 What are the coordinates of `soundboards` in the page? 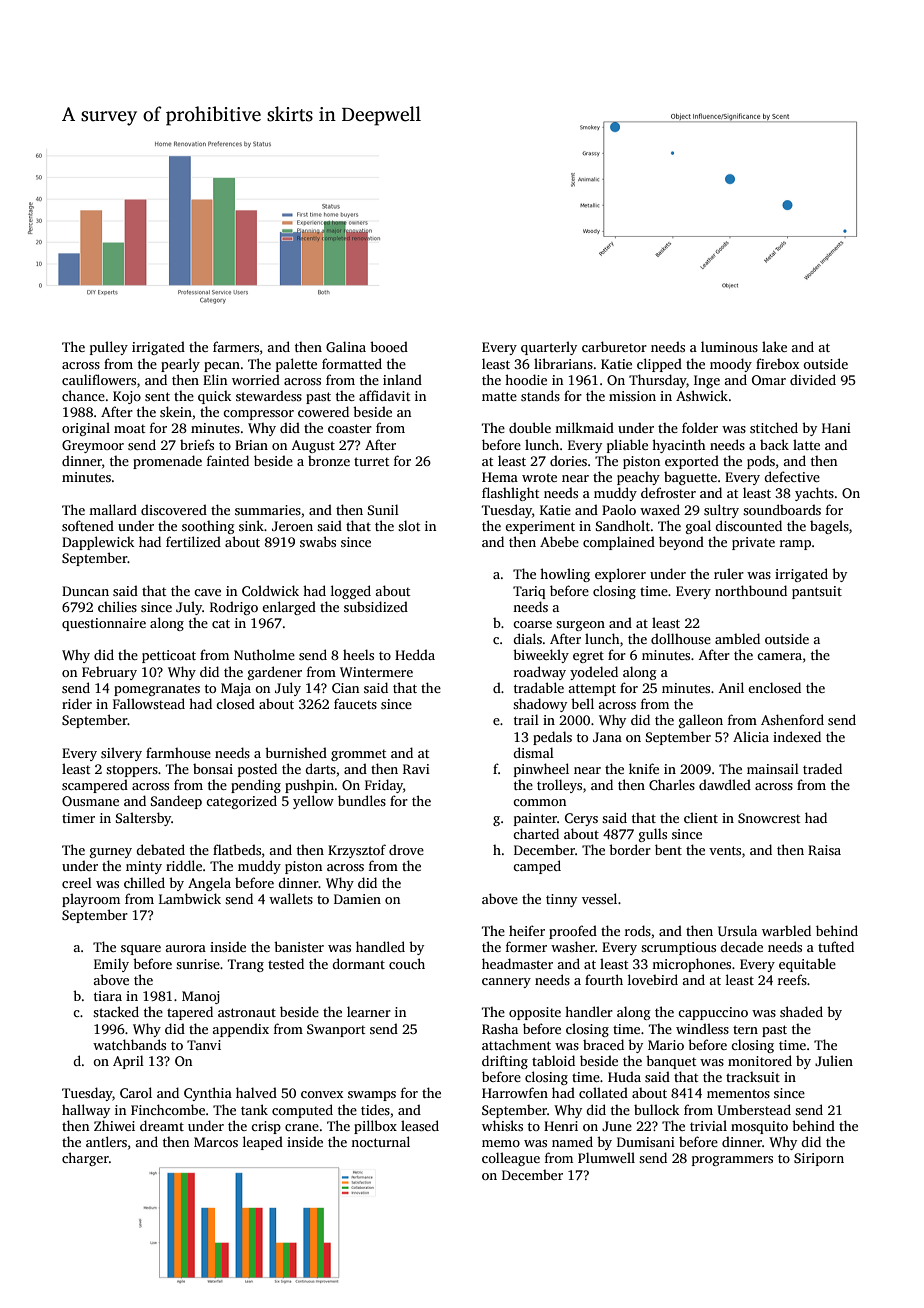 It's located at (782, 509).
